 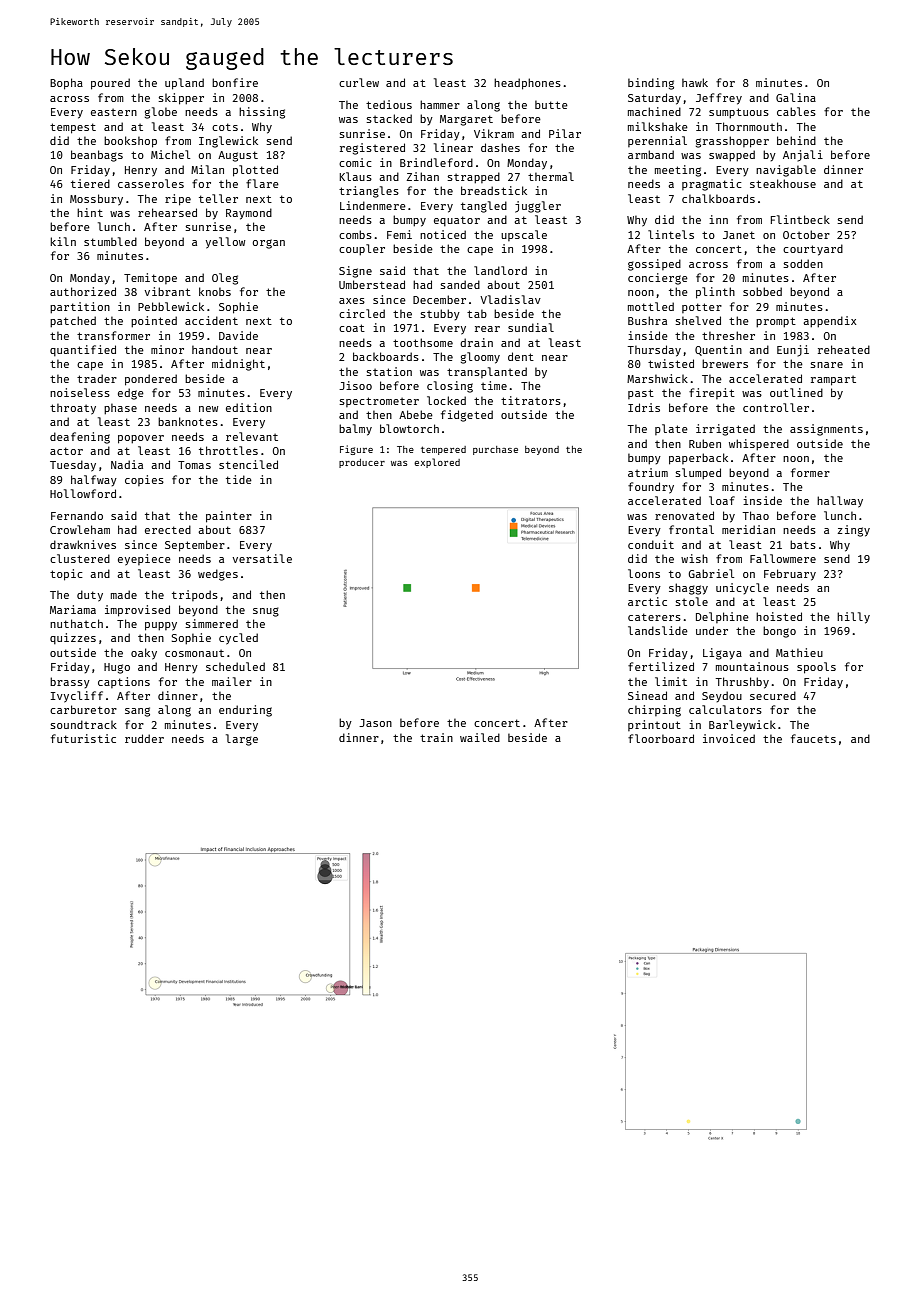 What do you see at coordinates (83, 738) in the screenshot?
I see `futuristic` at bounding box center [83, 738].
